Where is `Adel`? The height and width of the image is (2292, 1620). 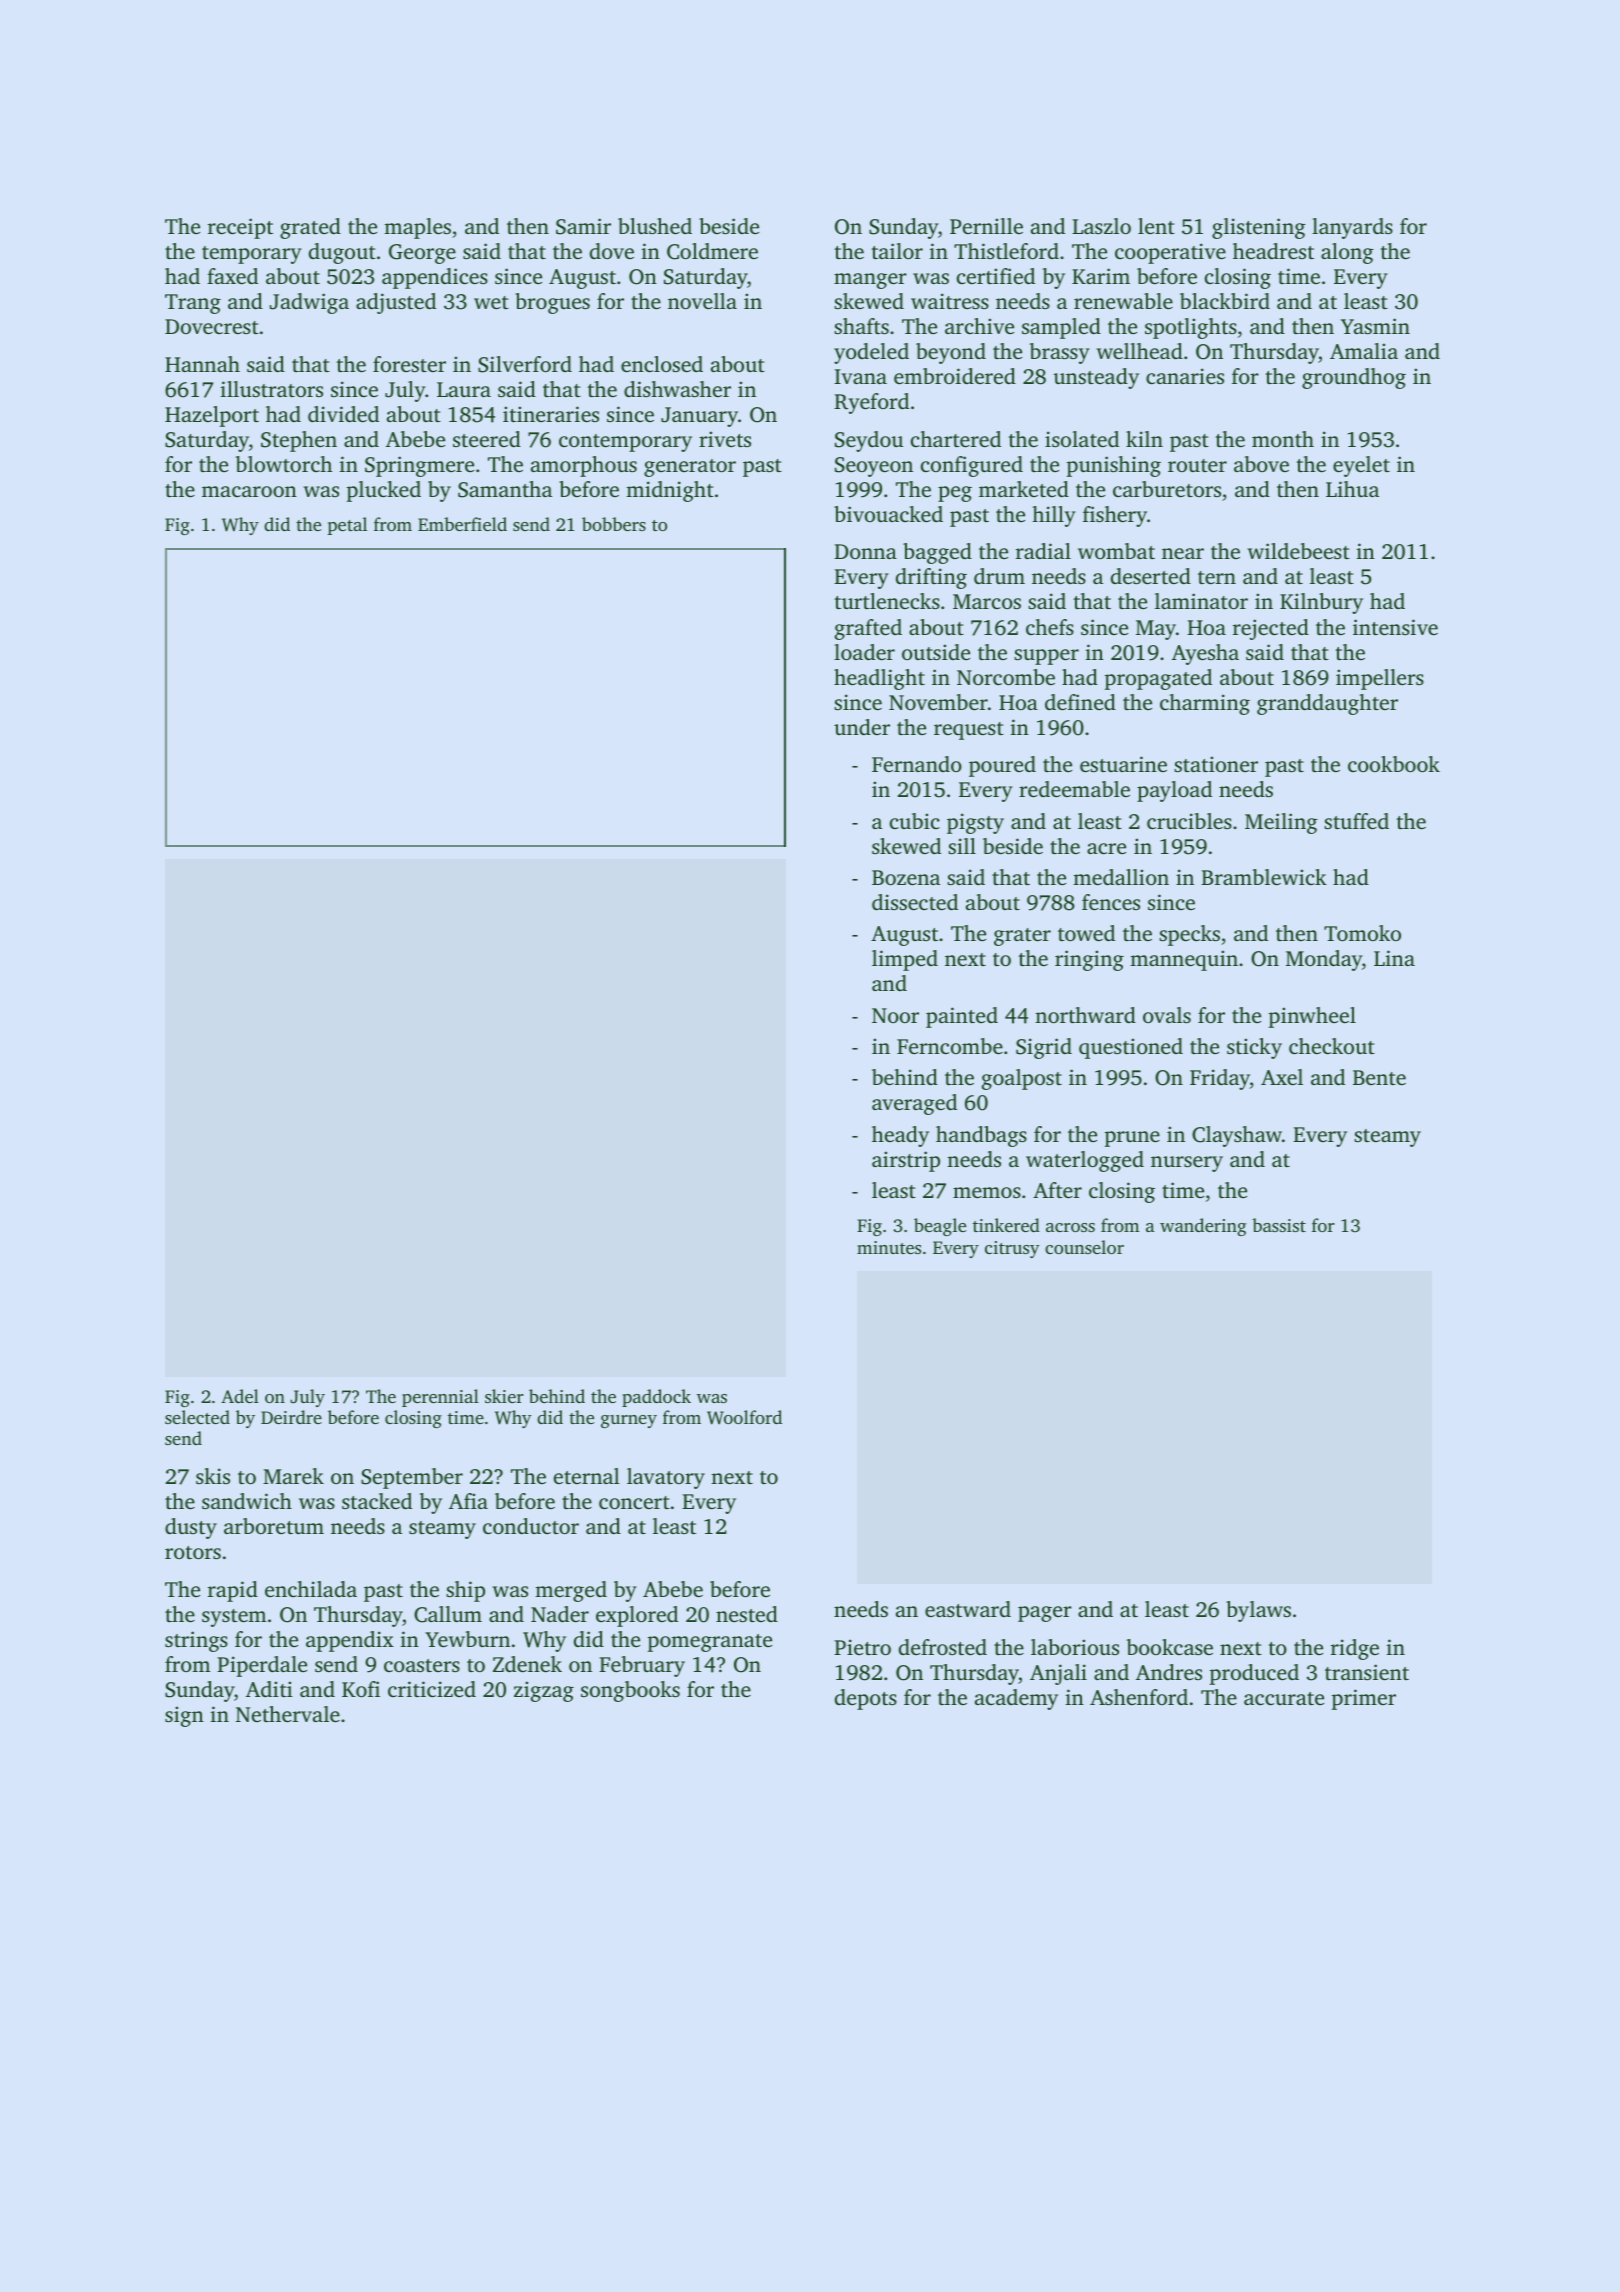 Adel is located at coordinates (240, 1396).
